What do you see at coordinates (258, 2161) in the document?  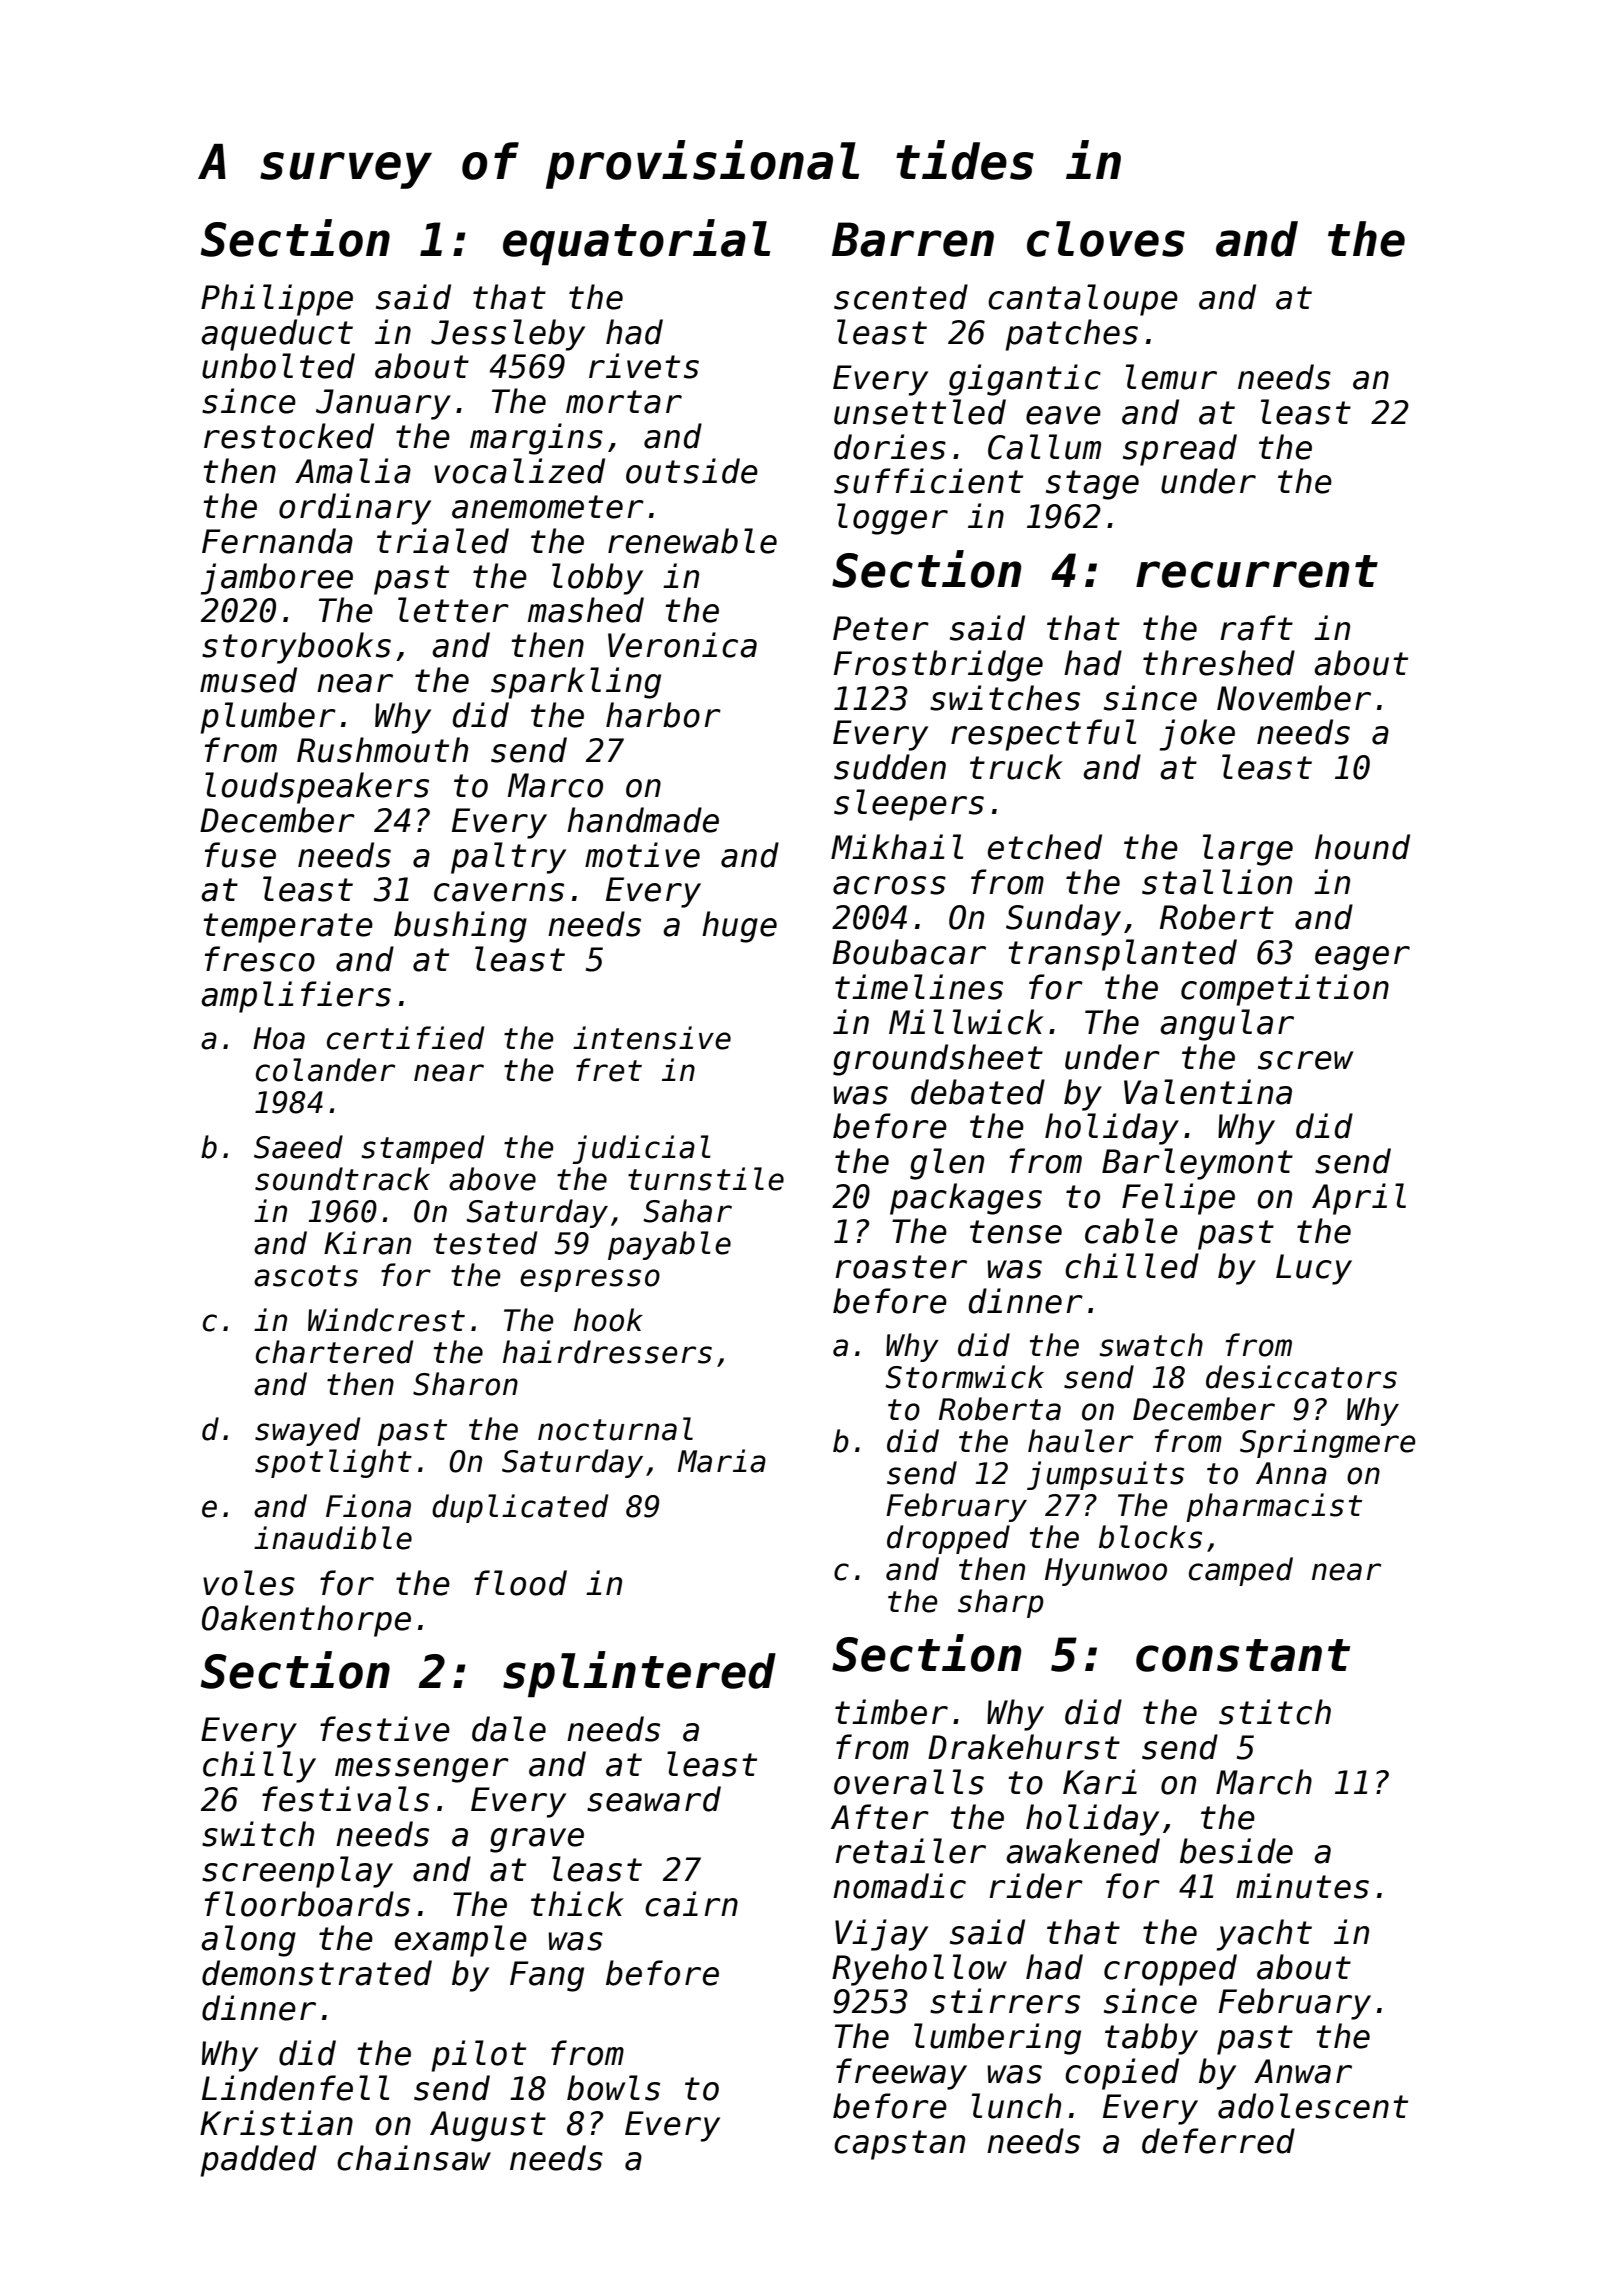 I see `padded` at bounding box center [258, 2161].
